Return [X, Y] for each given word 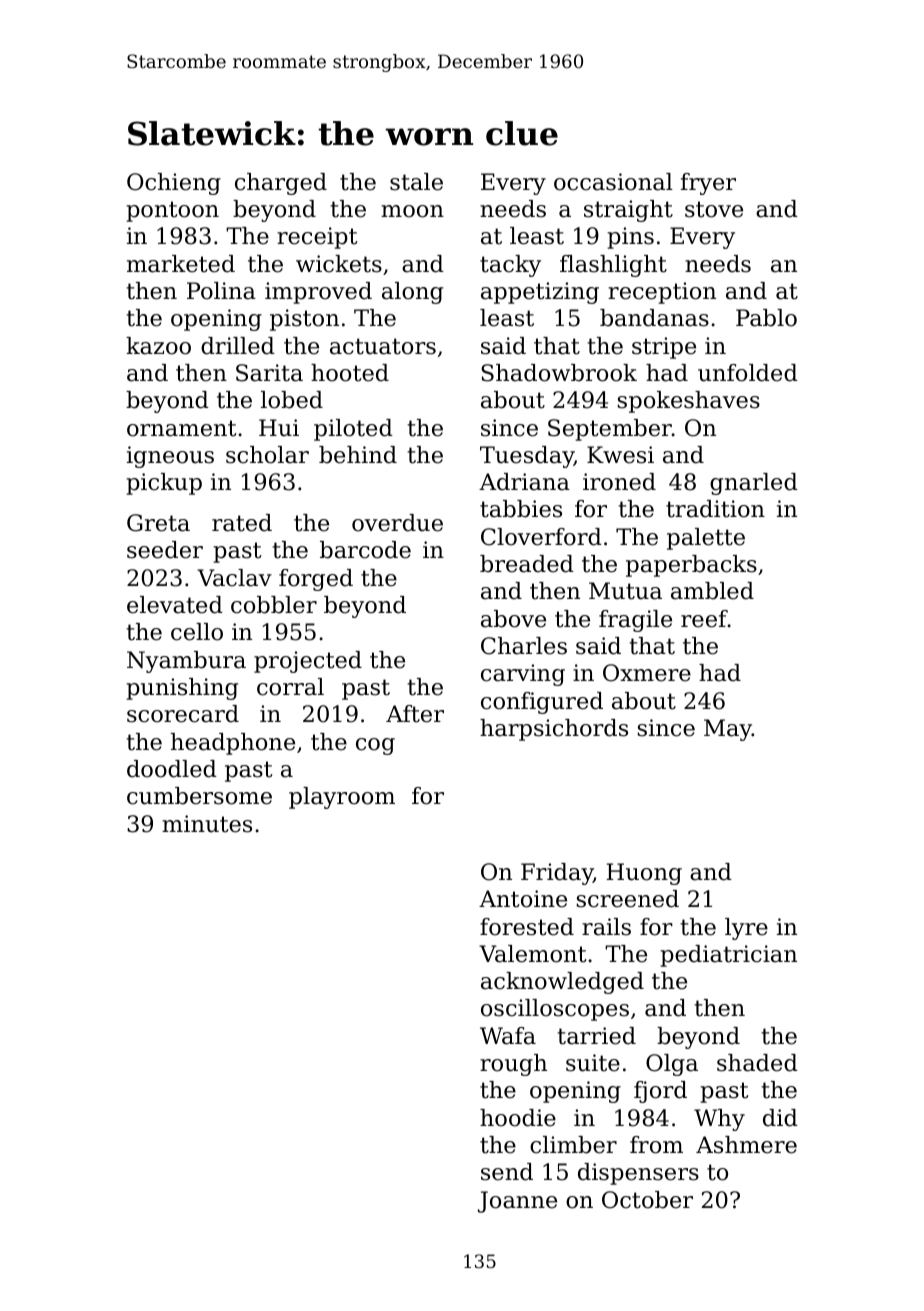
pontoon [172, 211]
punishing [182, 689]
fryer [708, 184]
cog [375, 746]
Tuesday [527, 457]
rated [242, 523]
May [728, 730]
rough [513, 1065]
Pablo [766, 318]
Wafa [508, 1036]
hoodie [518, 1118]
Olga [672, 1065]
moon [412, 211]
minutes [207, 824]
